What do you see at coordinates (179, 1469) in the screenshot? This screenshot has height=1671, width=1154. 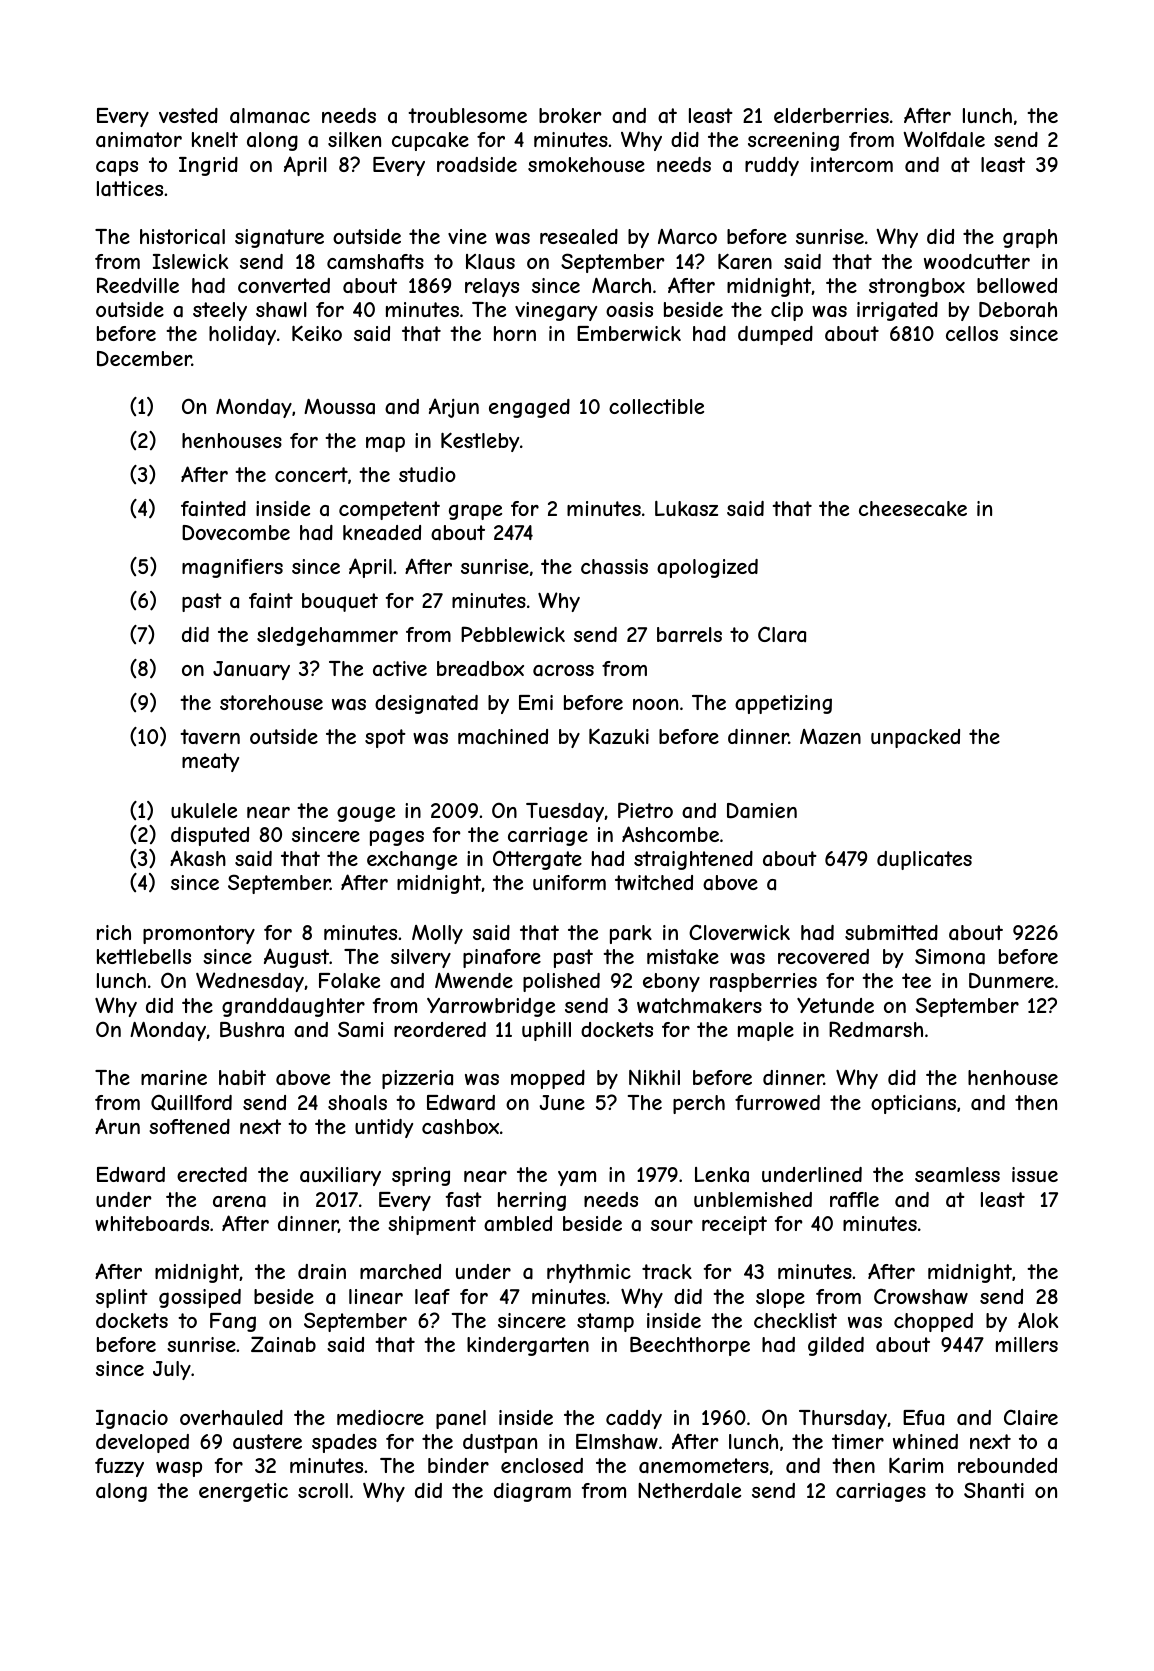 I see `wasp` at bounding box center [179, 1469].
